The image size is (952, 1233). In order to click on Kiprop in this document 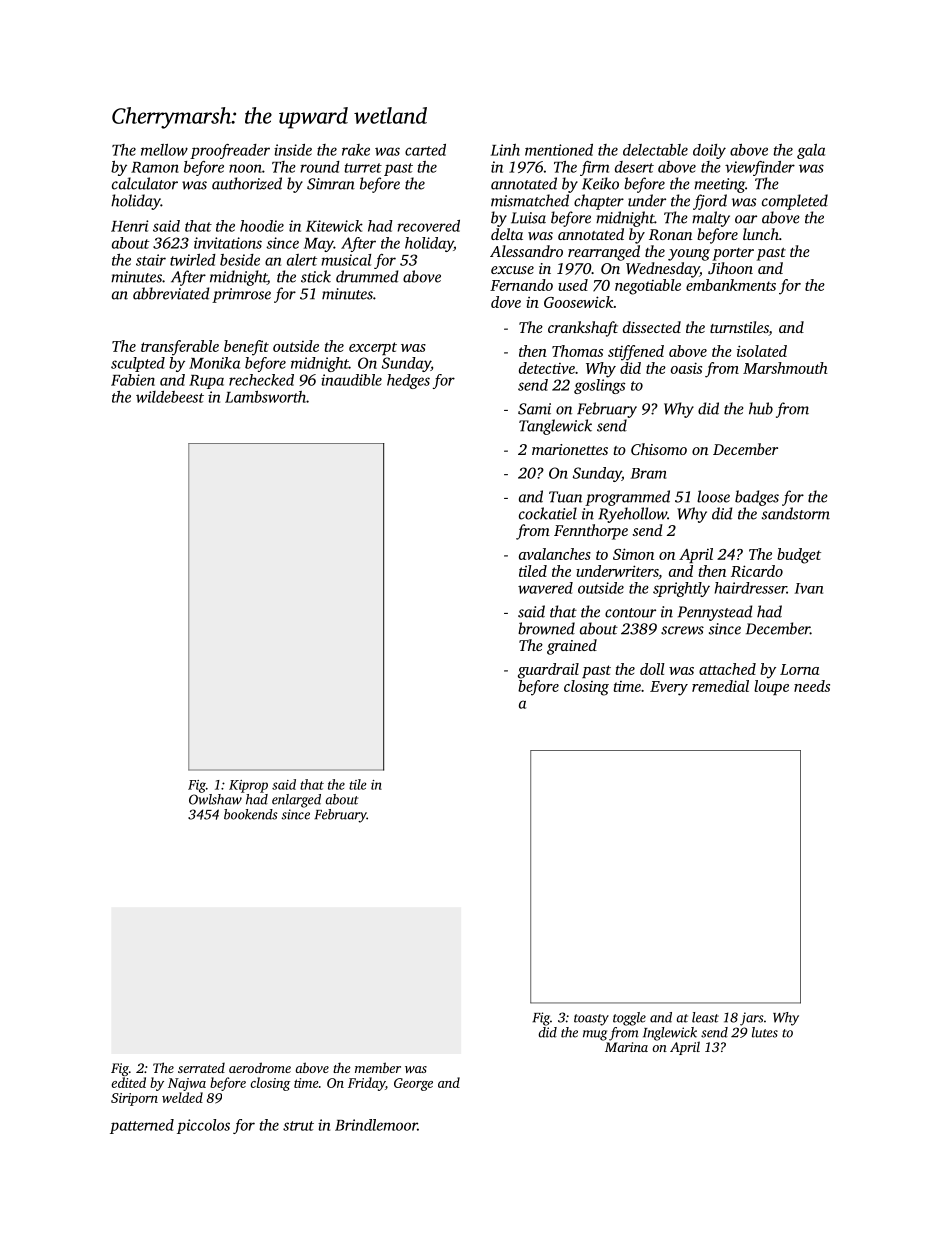, I will do `click(248, 786)`.
